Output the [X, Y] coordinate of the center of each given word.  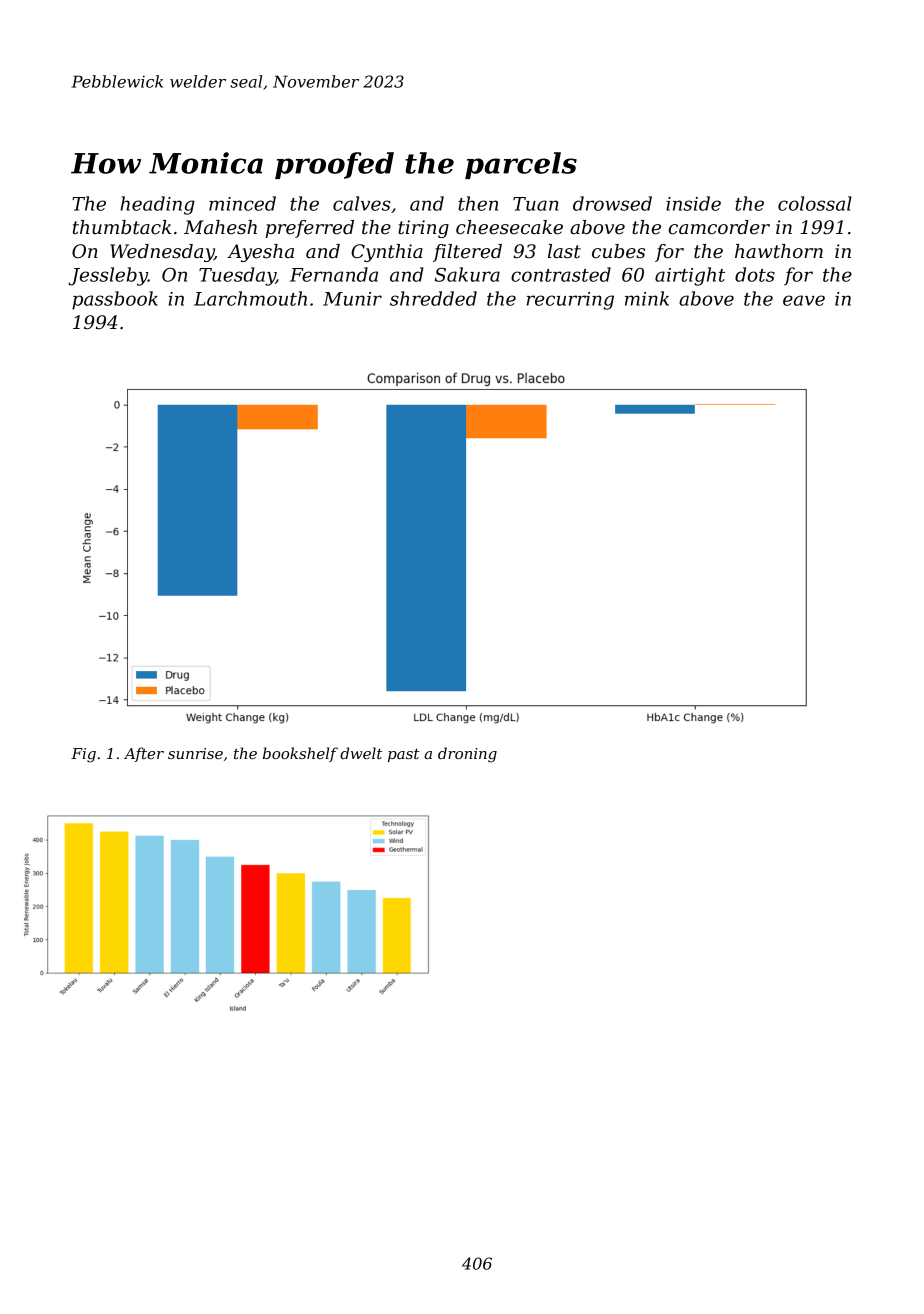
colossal [815, 203]
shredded [433, 298]
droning [467, 755]
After [144, 754]
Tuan [535, 204]
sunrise [195, 753]
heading [157, 205]
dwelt [361, 753]
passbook [115, 300]
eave [804, 300]
